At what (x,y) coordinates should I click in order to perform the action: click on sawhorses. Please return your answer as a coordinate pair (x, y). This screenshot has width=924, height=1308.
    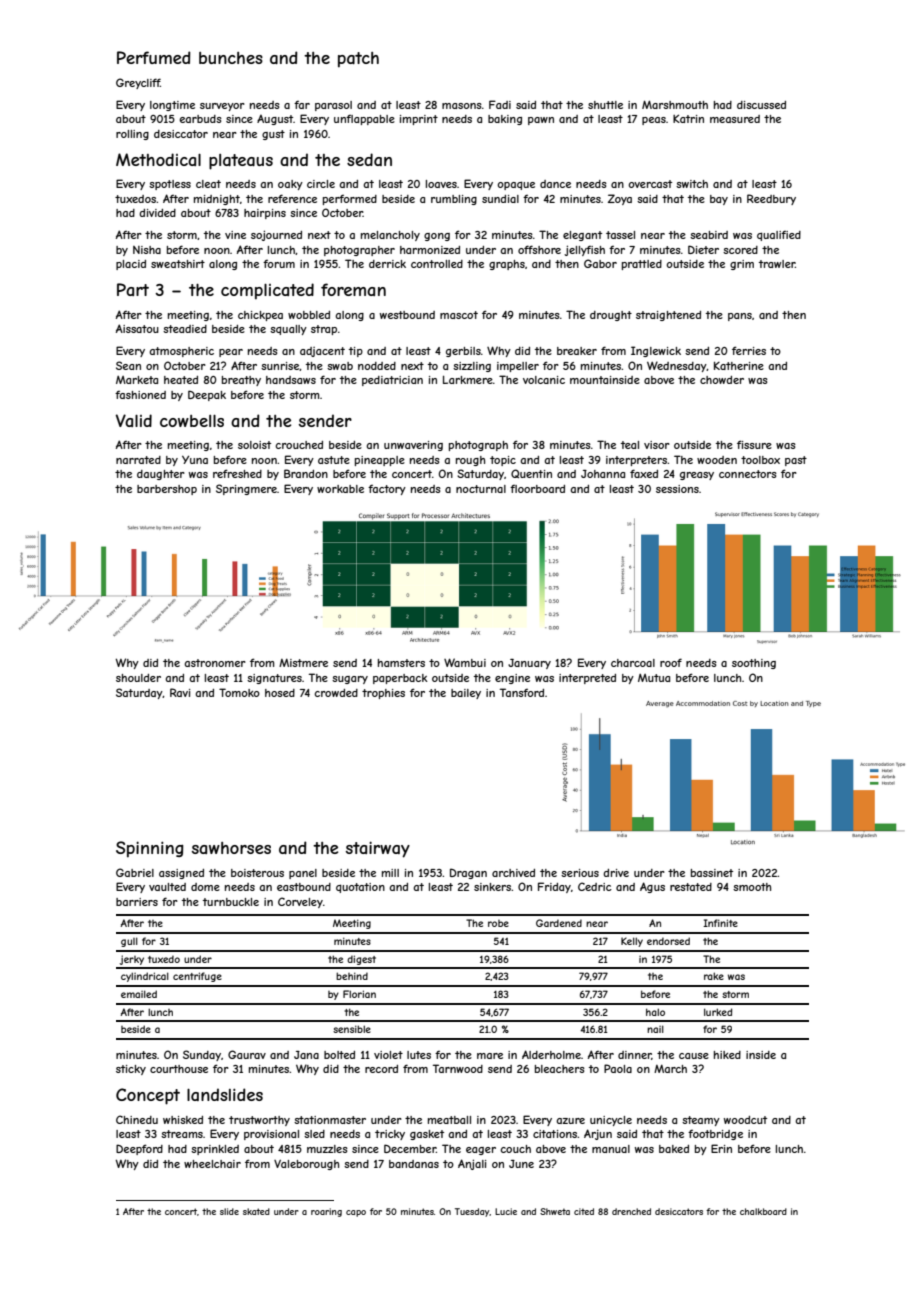
    Looking at the image, I should click on (231, 848).
